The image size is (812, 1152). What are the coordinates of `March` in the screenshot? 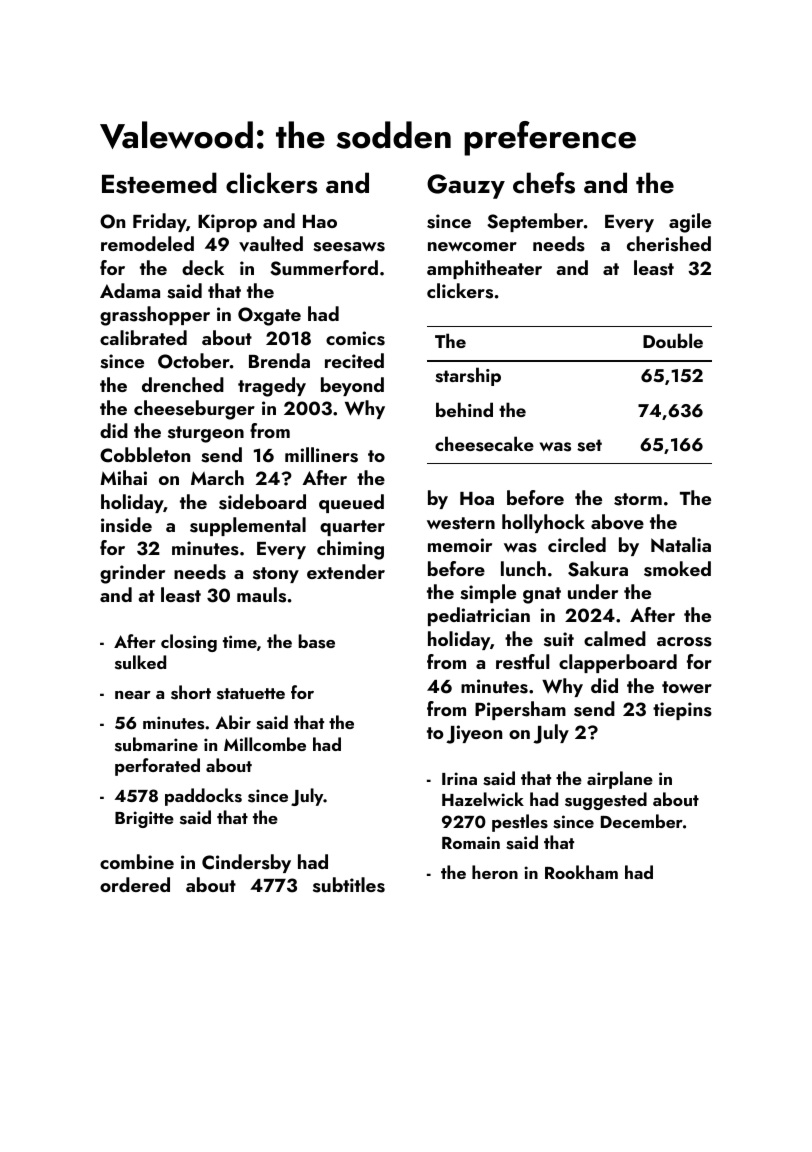 It's located at (217, 477).
